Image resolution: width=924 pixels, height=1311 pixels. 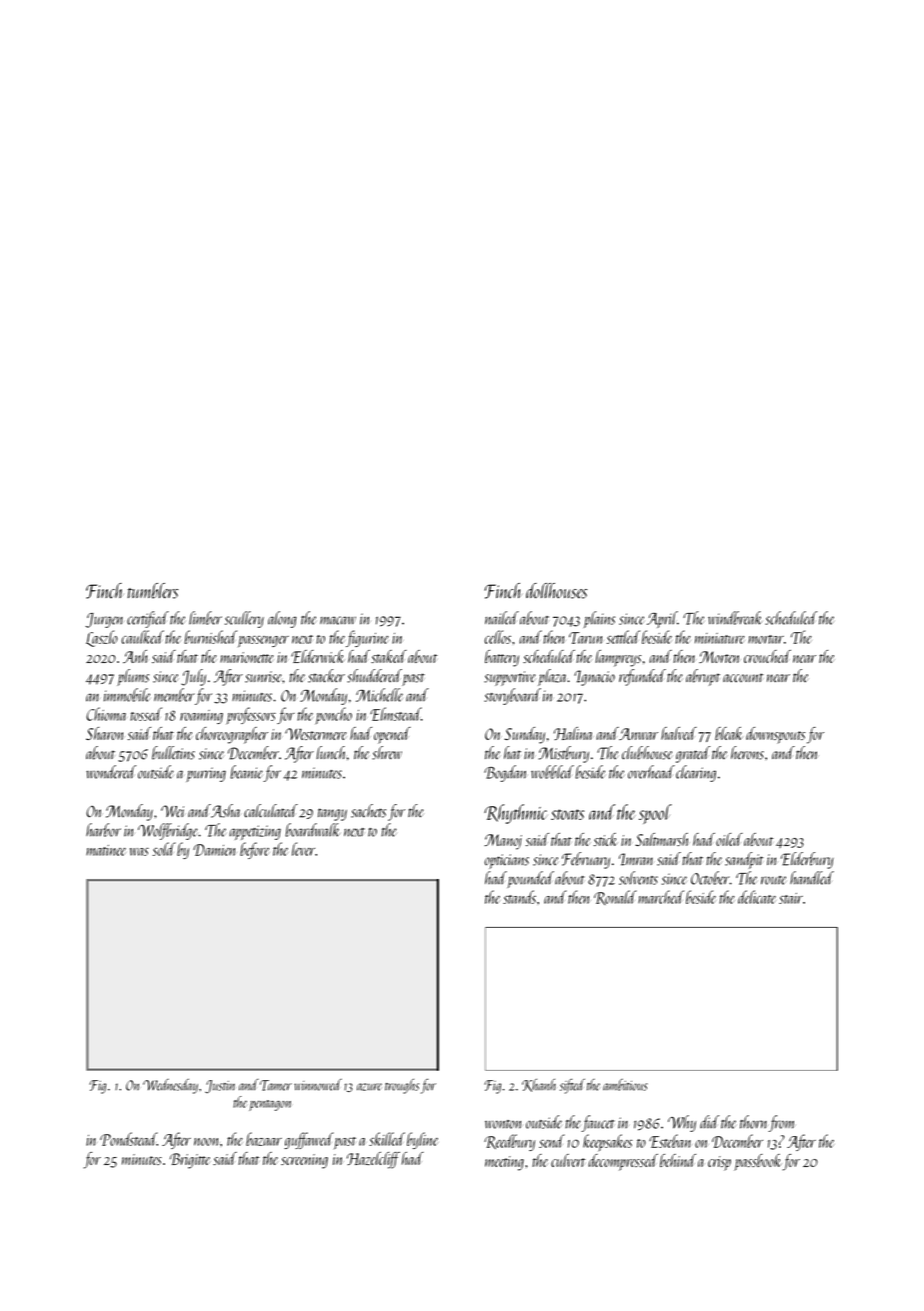 What do you see at coordinates (502, 618) in the screenshot?
I see `nailed` at bounding box center [502, 618].
